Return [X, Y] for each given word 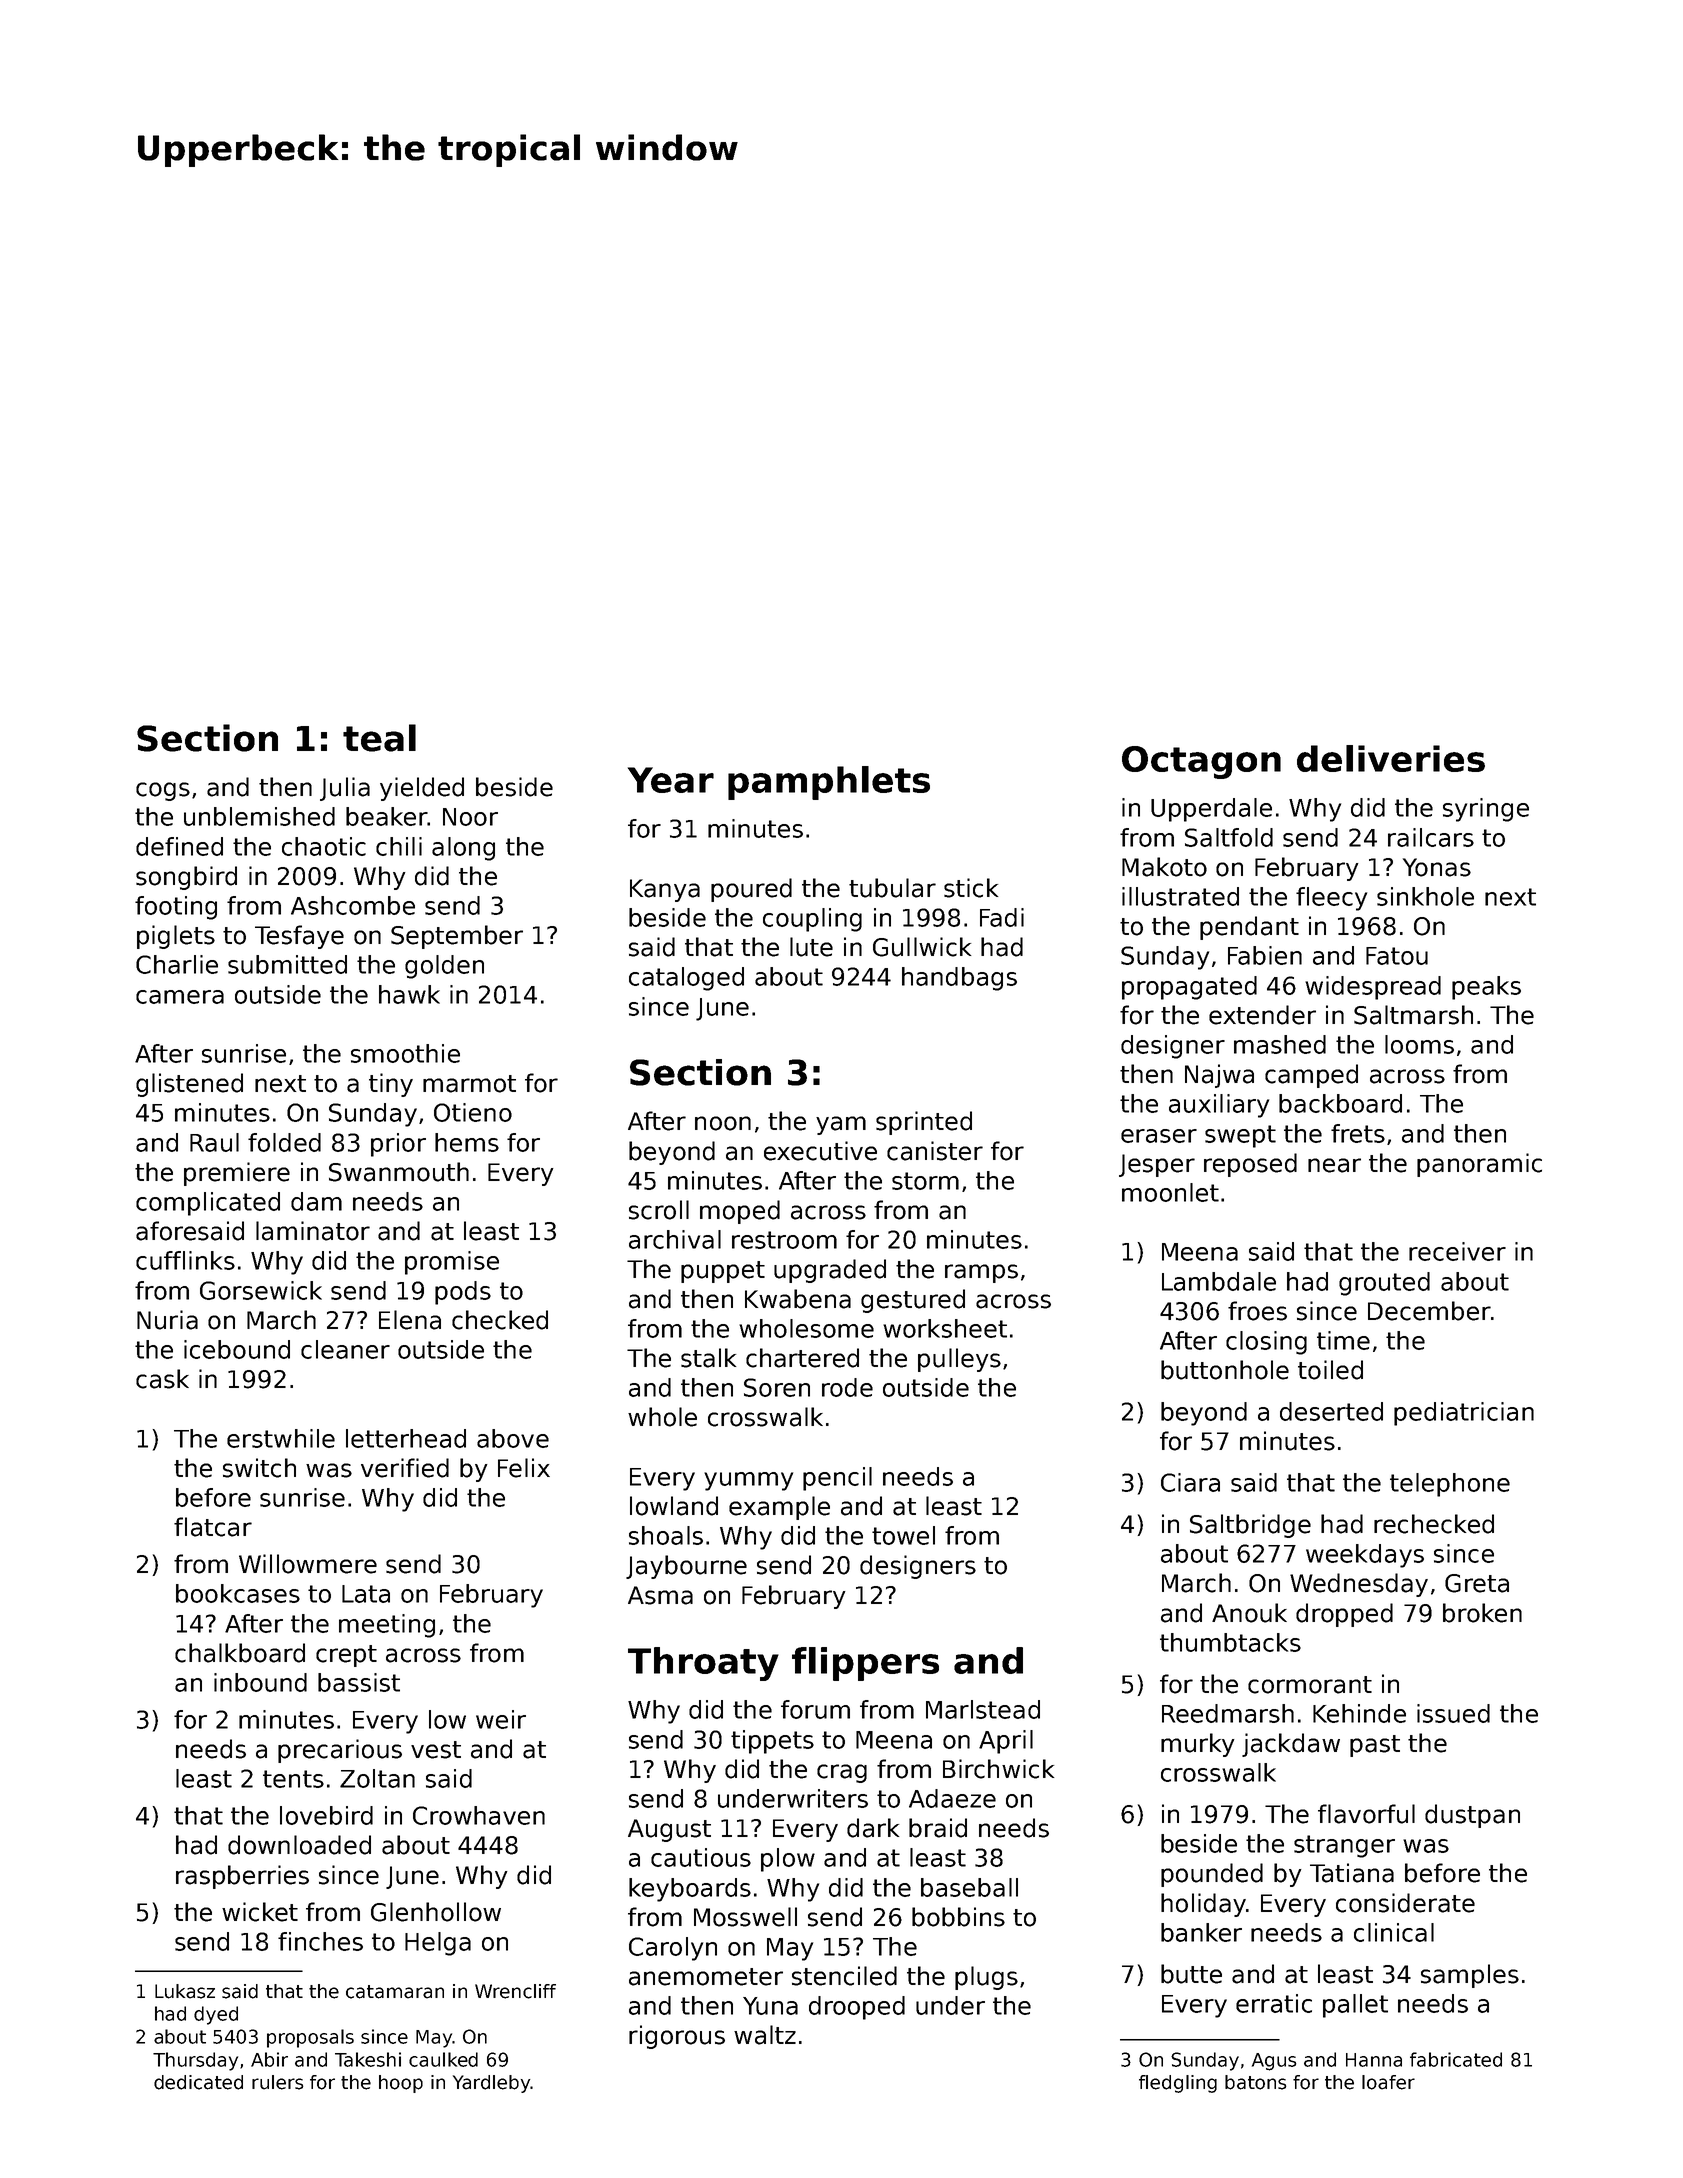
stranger [1344, 1846]
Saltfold [1229, 837]
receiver [1457, 1251]
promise [452, 1263]
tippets [772, 1742]
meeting [387, 1626]
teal [379, 738]
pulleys [959, 1360]
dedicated [198, 2082]
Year [671, 780]
